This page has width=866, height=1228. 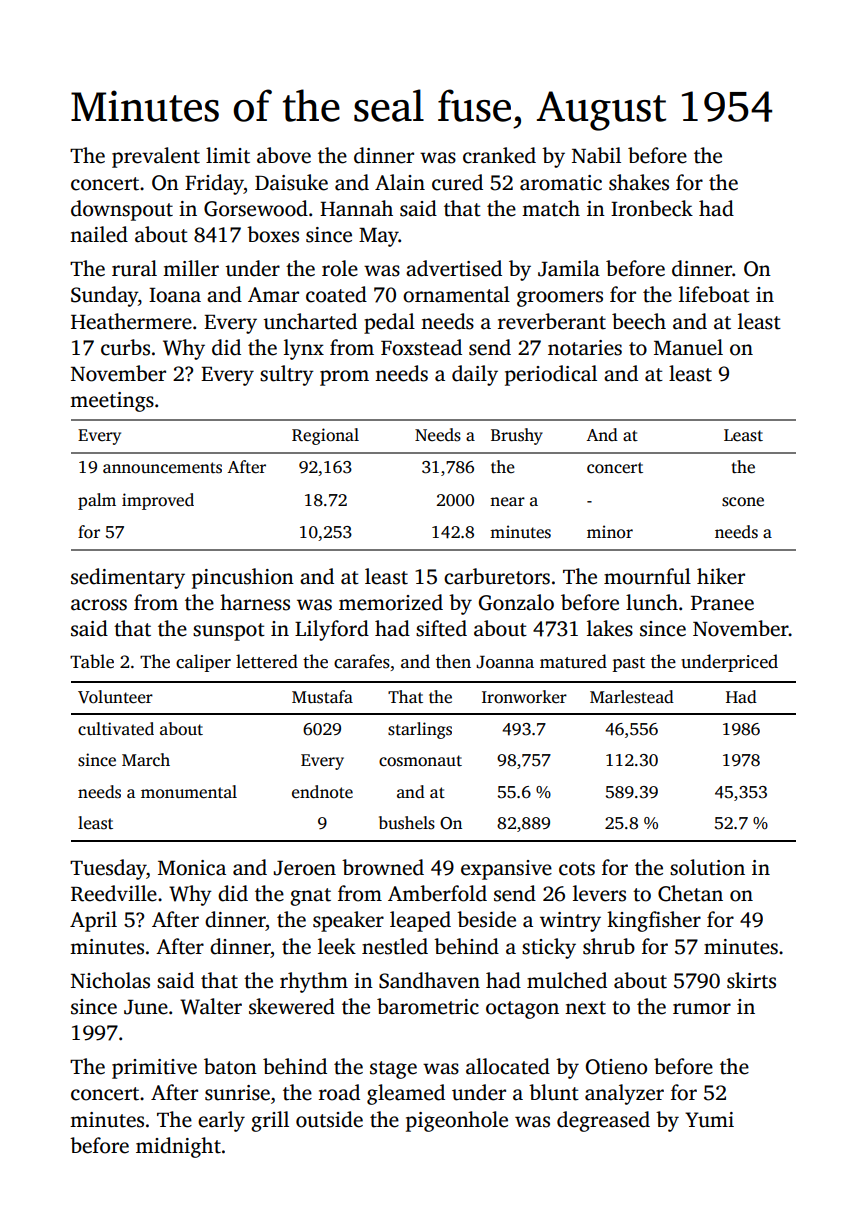 What do you see at coordinates (178, 1147) in the page?
I see `midnight` at bounding box center [178, 1147].
